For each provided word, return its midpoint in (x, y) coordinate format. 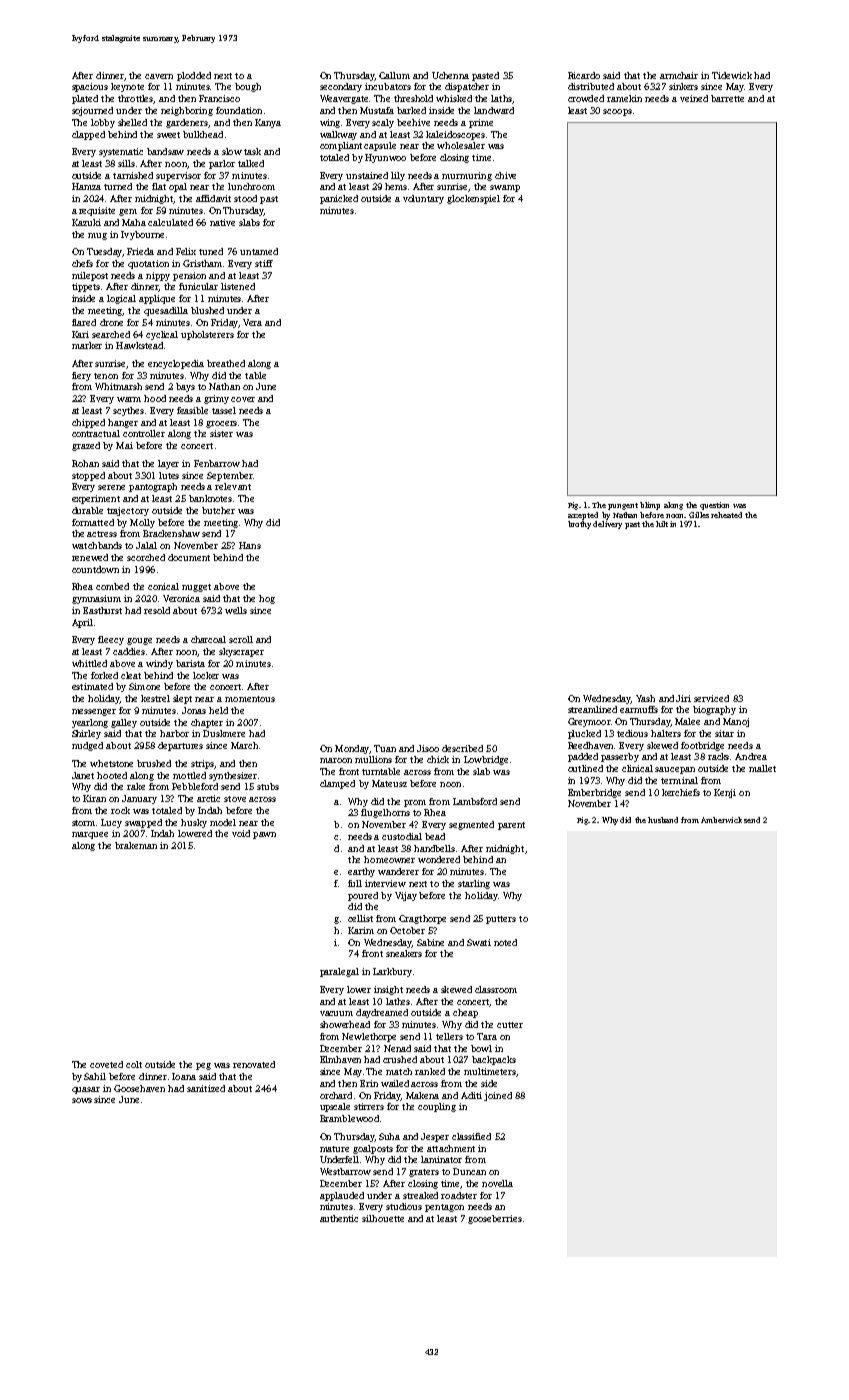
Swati (479, 942)
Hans (250, 545)
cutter (510, 1025)
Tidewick (732, 75)
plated (85, 99)
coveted (106, 1064)
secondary (341, 87)
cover (243, 399)
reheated (726, 515)
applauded (342, 1196)
